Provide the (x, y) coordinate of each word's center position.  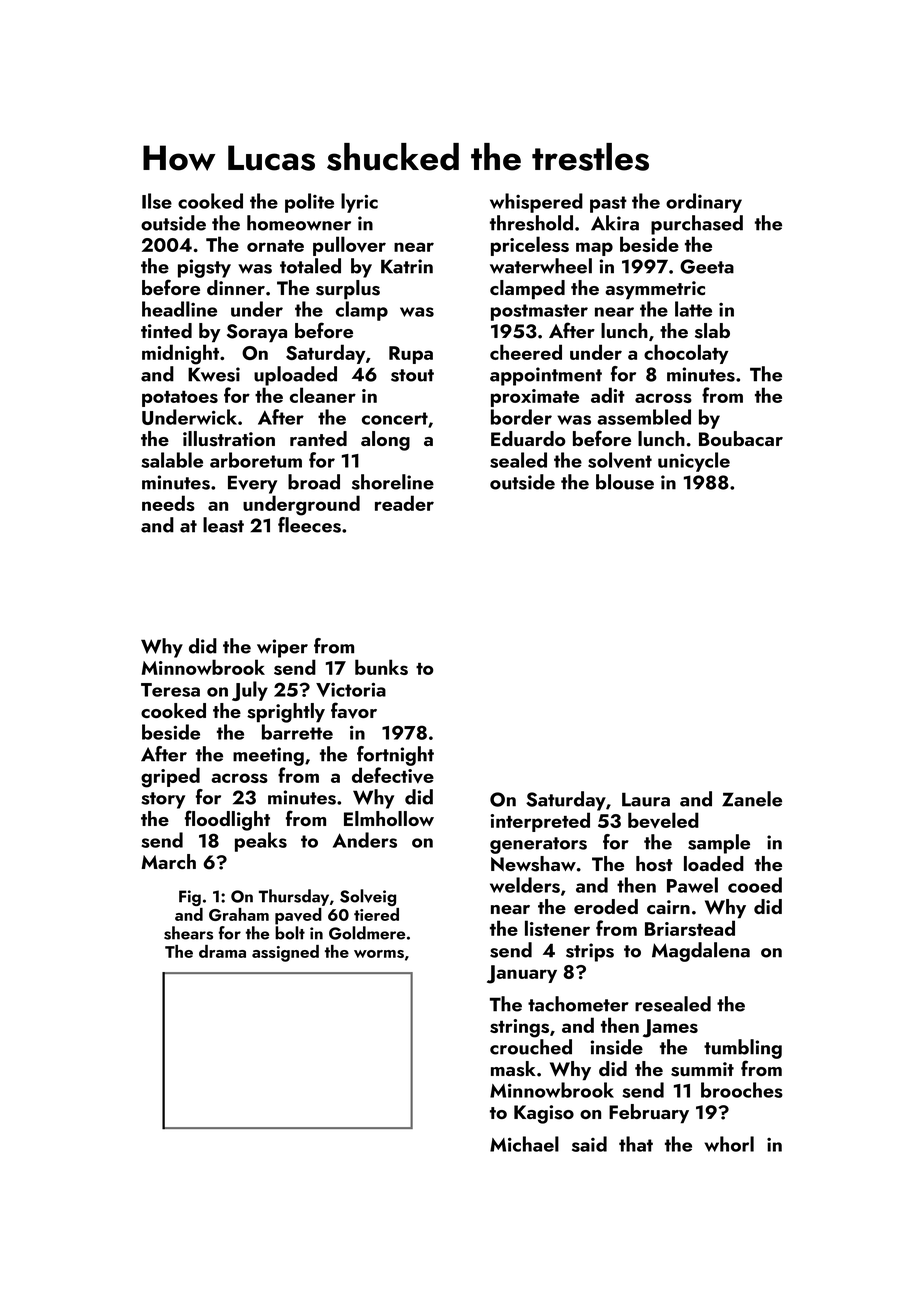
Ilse (157, 201)
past (608, 204)
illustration (229, 439)
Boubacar (741, 438)
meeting (268, 756)
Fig (190, 898)
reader (404, 503)
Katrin (407, 266)
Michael (524, 1144)
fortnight (395, 756)
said (589, 1144)
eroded (606, 906)
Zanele (752, 799)
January (522, 974)
